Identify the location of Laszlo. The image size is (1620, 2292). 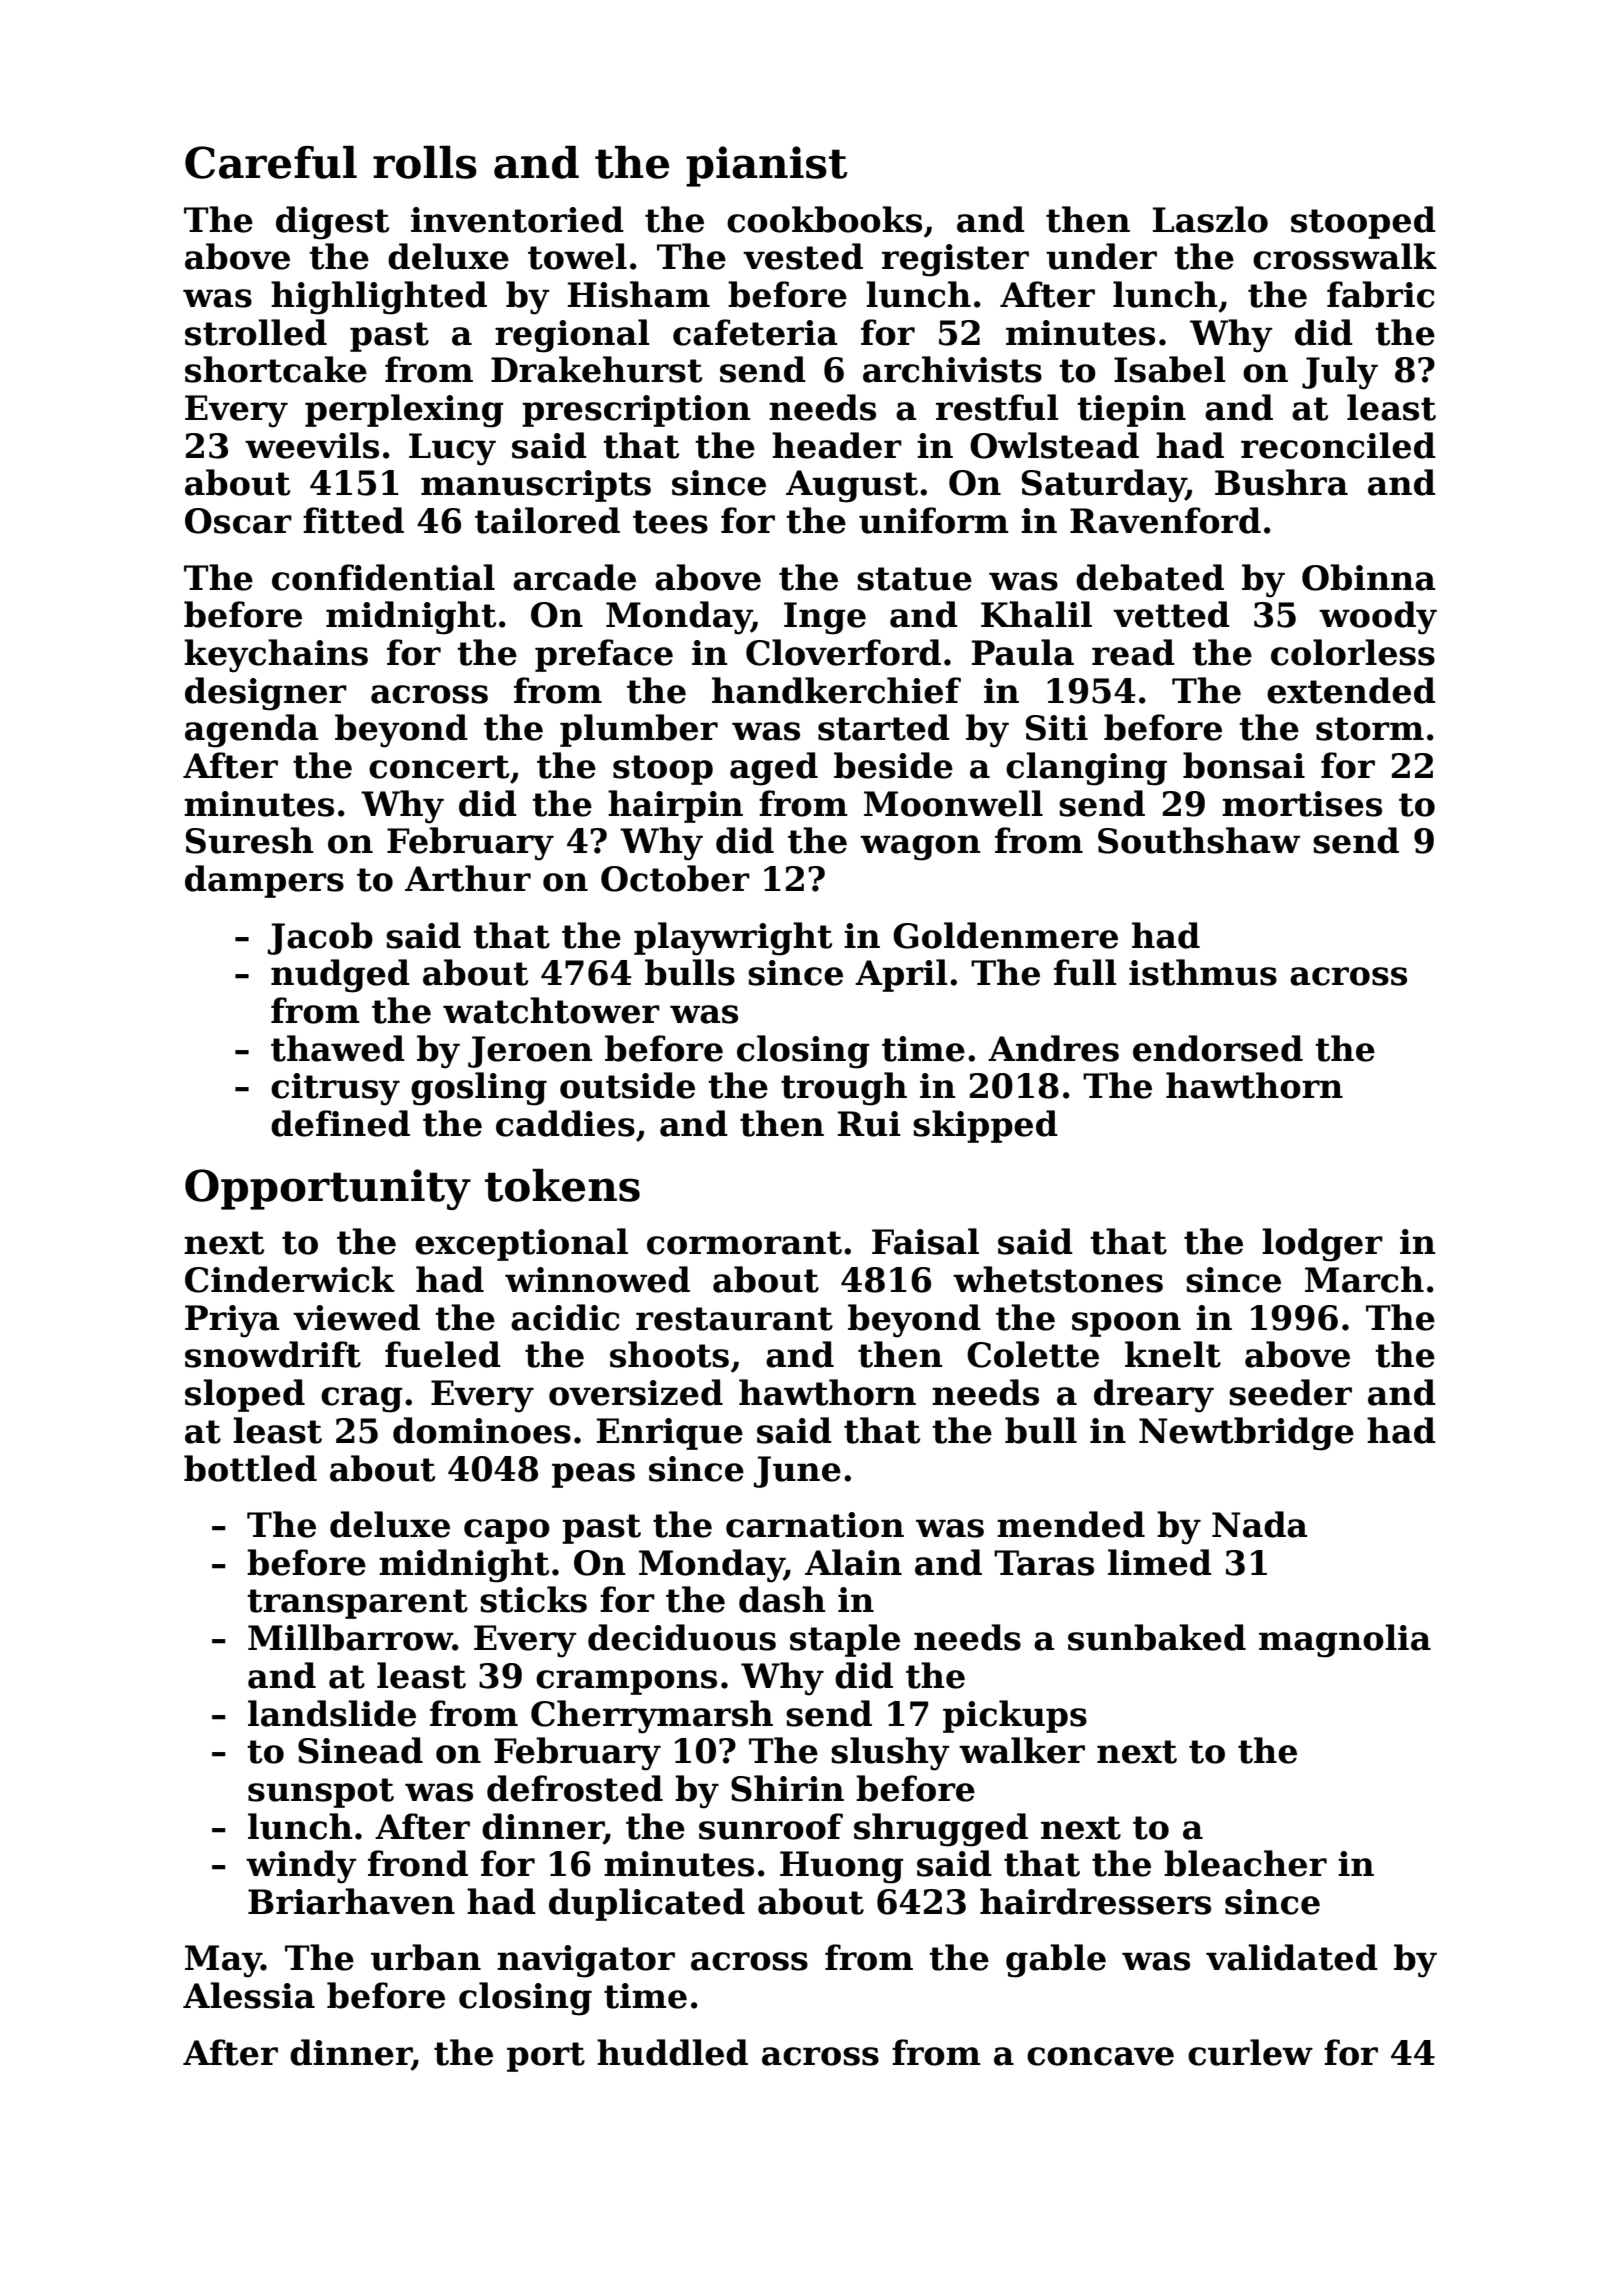
(1210, 219).
